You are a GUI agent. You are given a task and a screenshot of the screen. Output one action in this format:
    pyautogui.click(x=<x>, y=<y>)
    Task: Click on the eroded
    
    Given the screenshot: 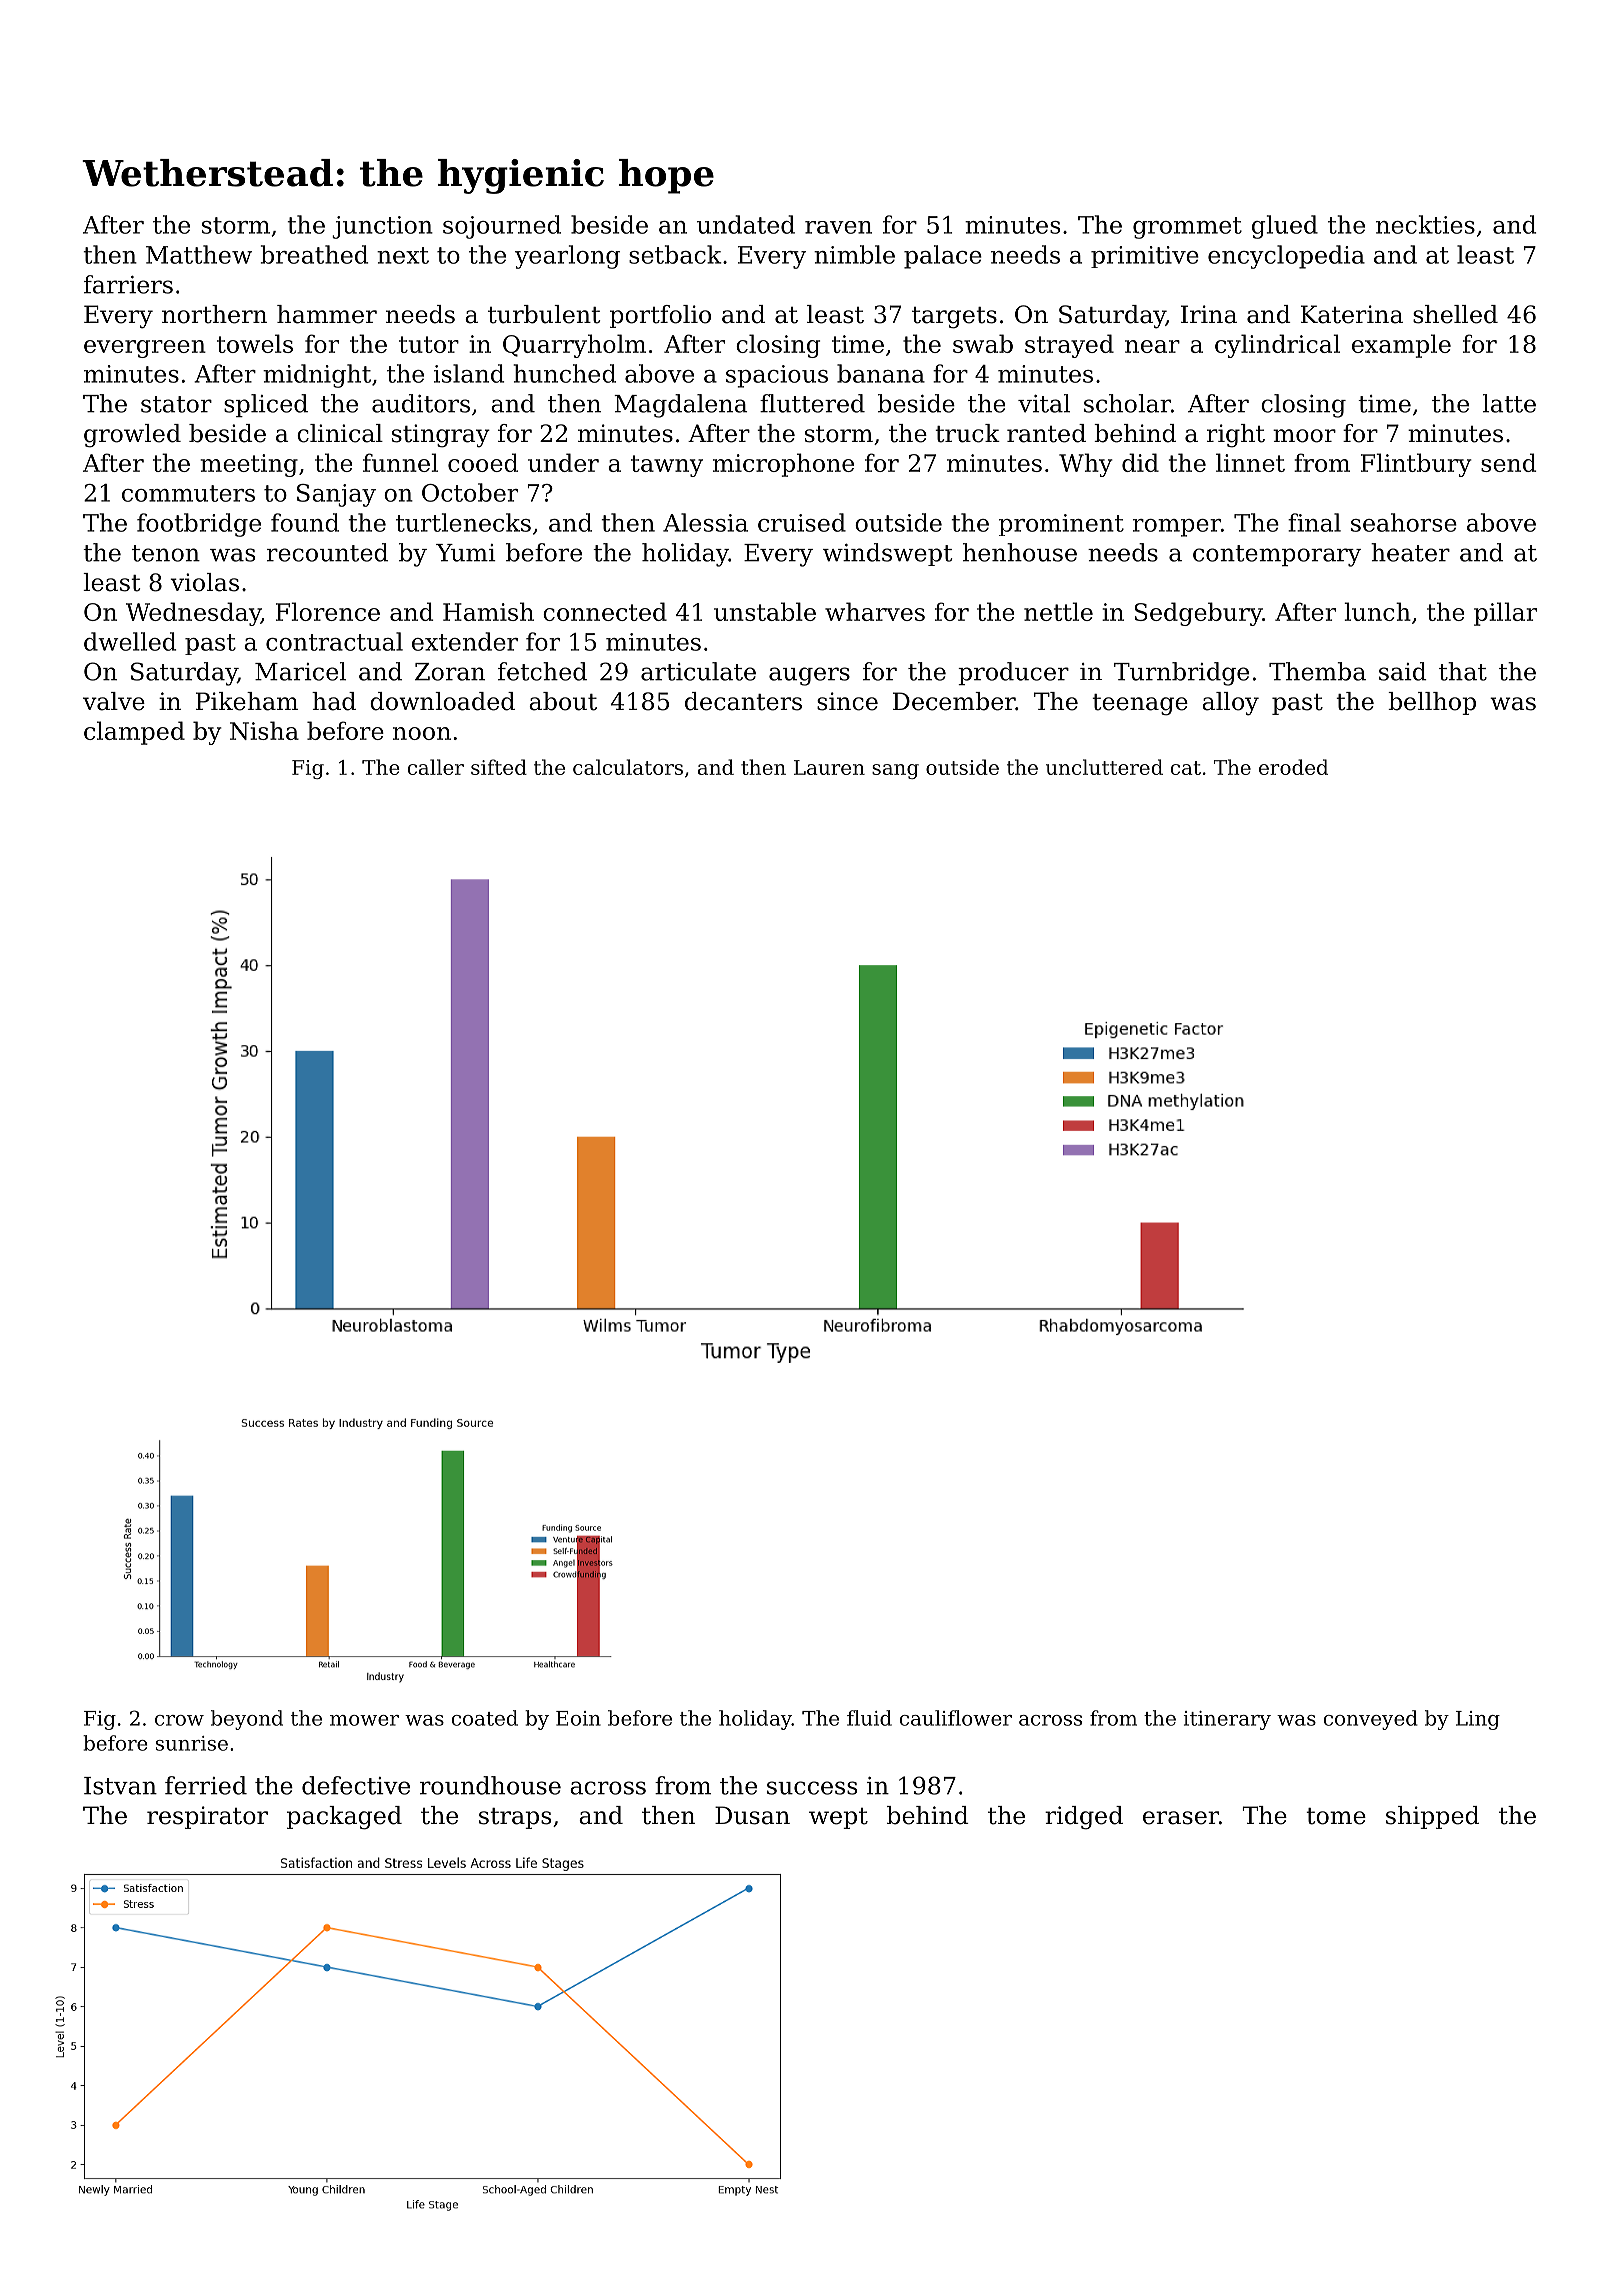 What is the action you would take?
    pyautogui.click(x=1293, y=767)
